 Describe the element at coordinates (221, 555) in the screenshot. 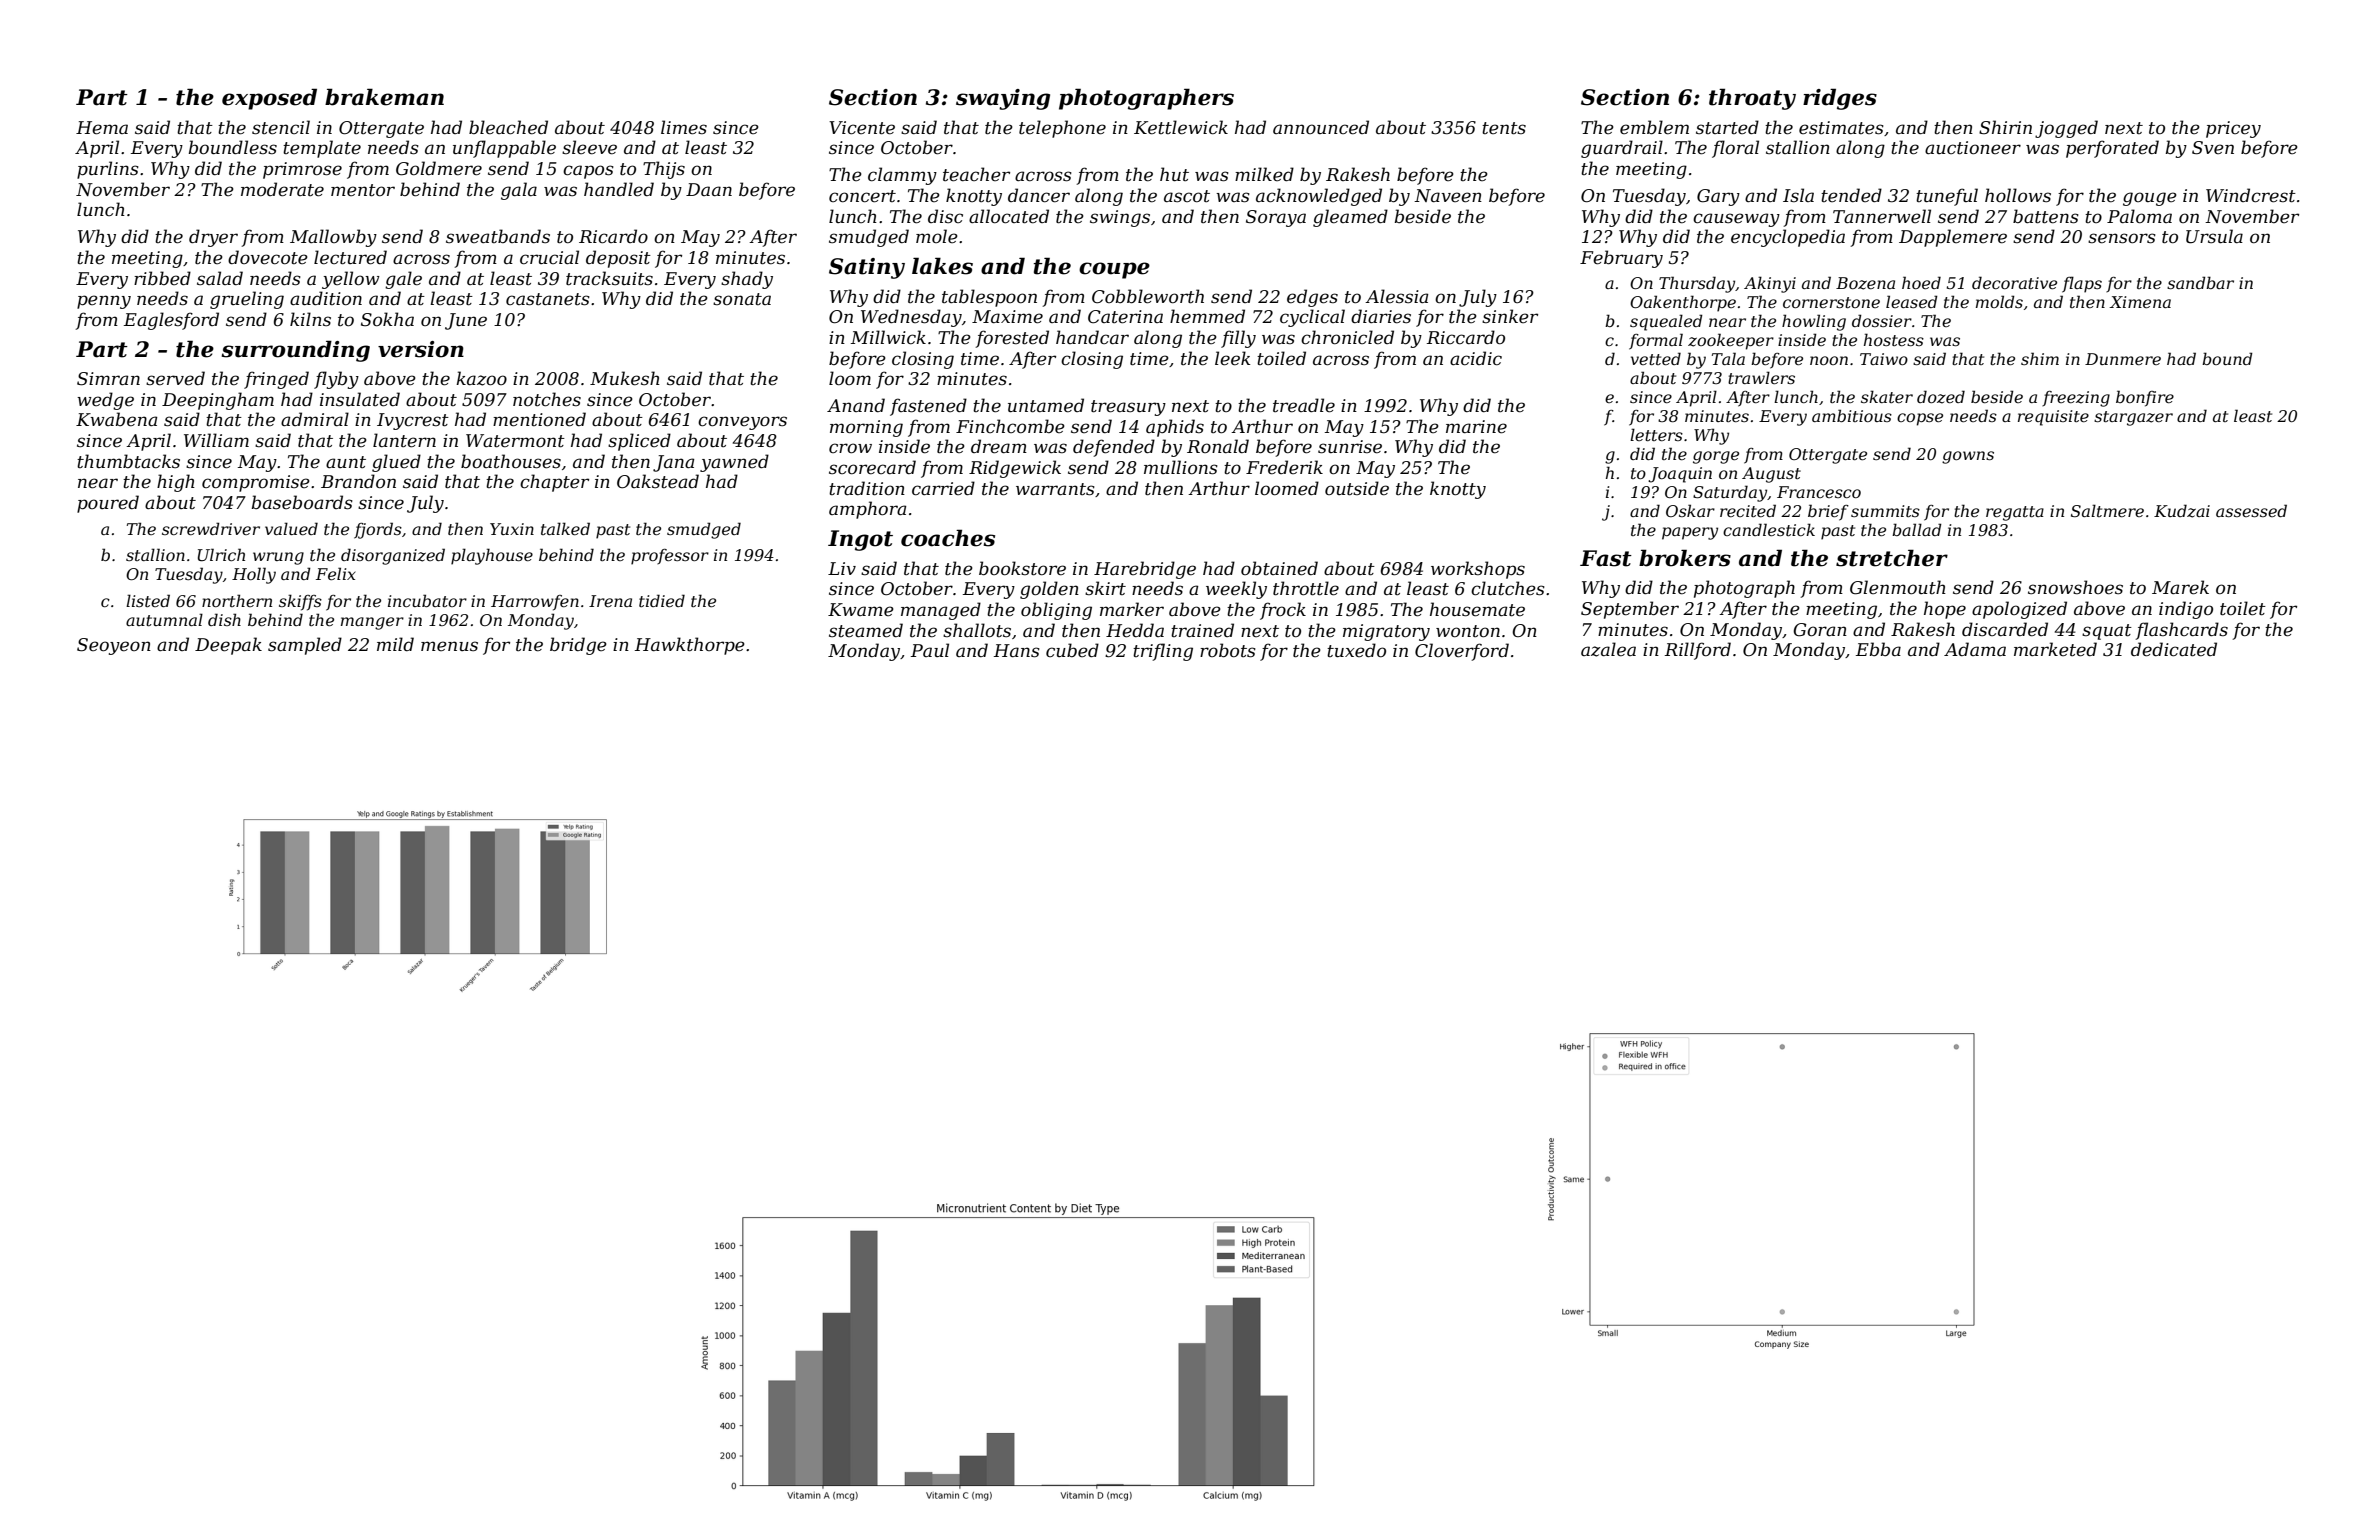

I see `Ulrich` at that location.
